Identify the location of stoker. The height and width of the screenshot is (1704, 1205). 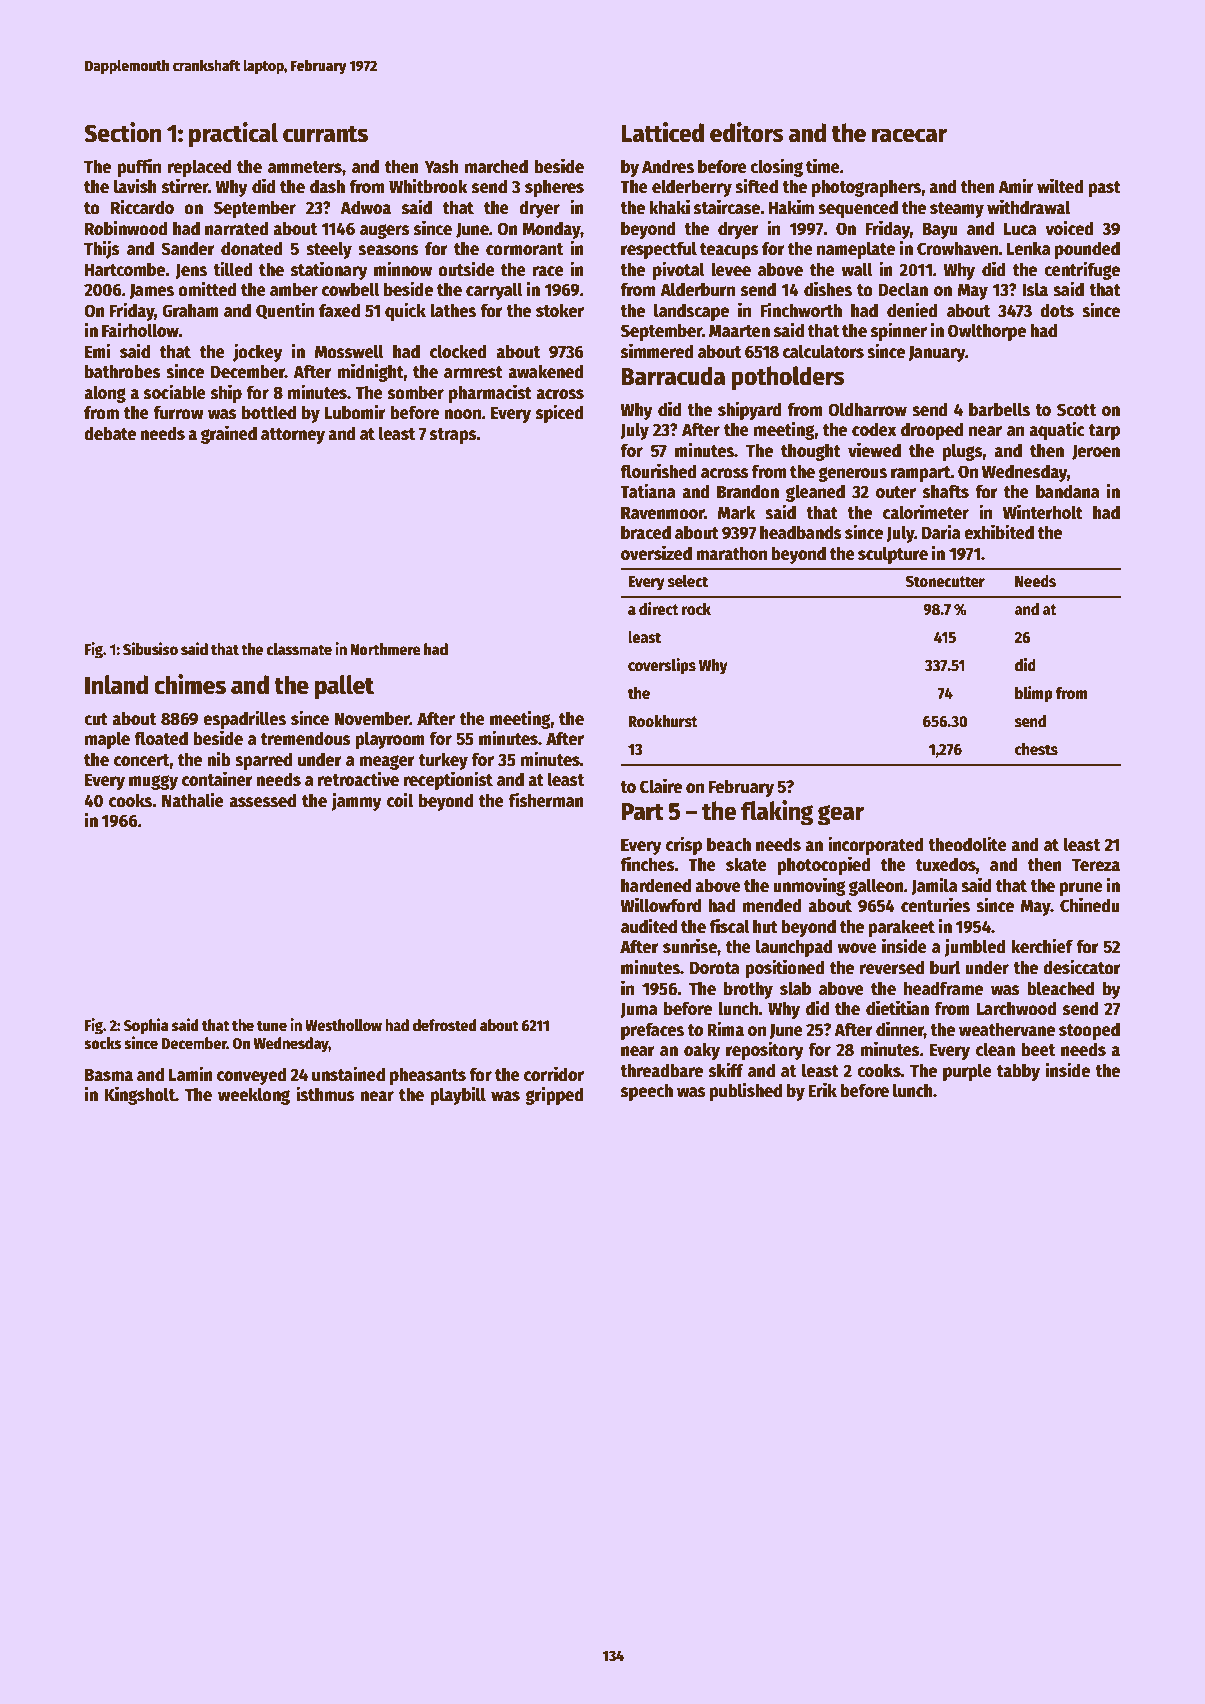
(560, 310).
